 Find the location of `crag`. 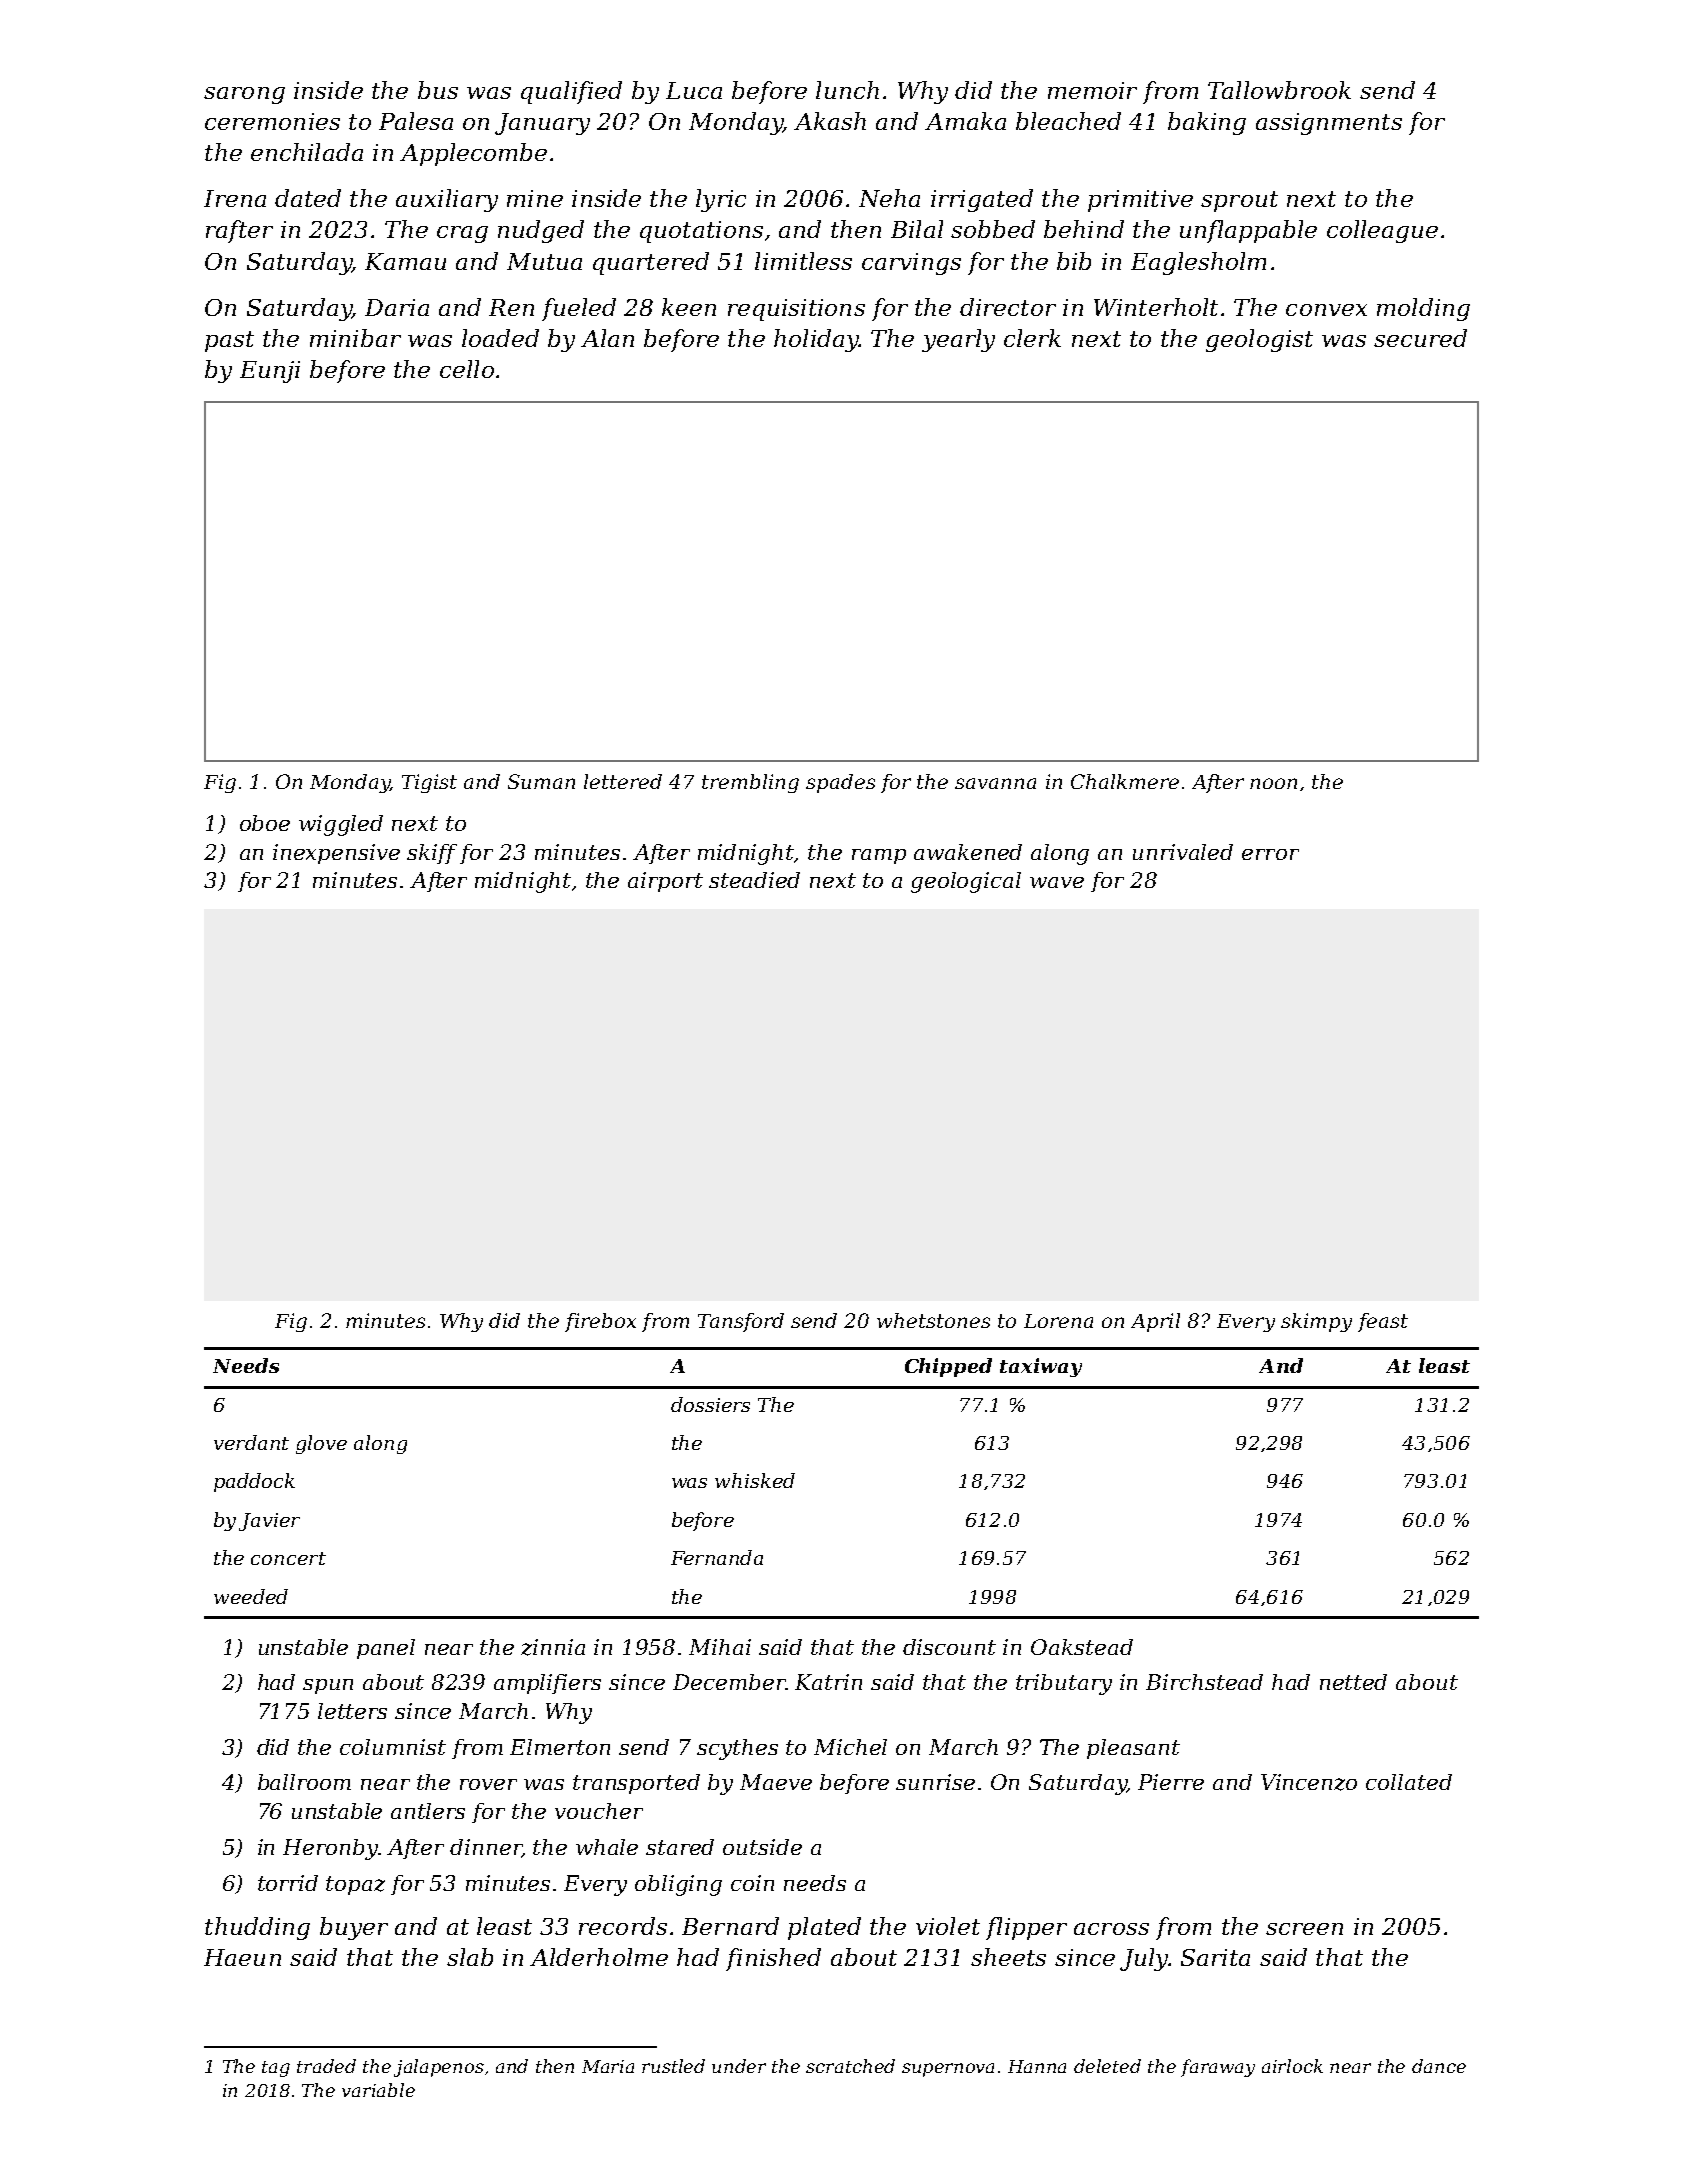

crag is located at coordinates (462, 234).
